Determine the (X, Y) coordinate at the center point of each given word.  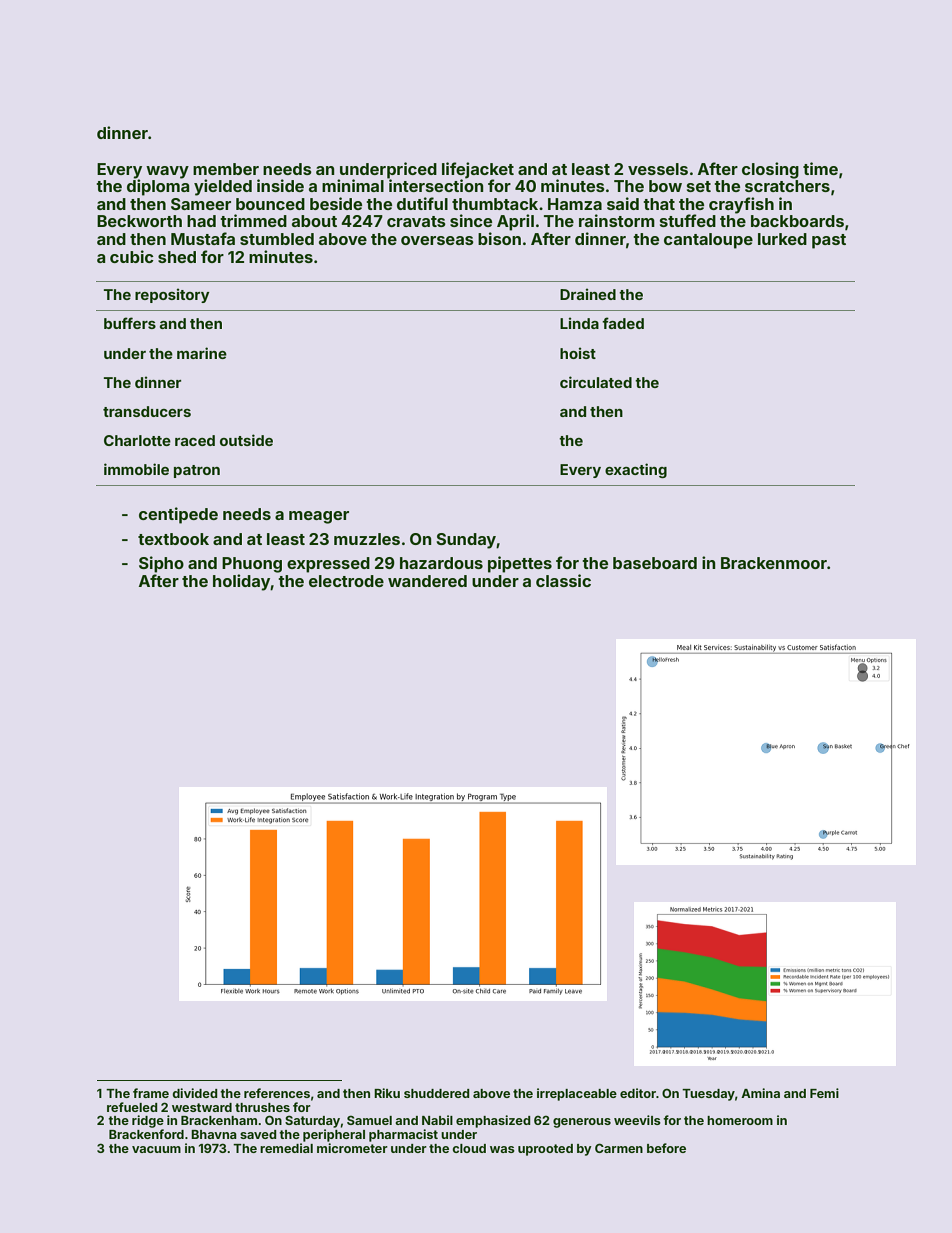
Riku (387, 1093)
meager (319, 517)
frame (151, 1093)
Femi (824, 1093)
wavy (167, 172)
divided (194, 1093)
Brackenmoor (774, 563)
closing (770, 170)
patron (197, 471)
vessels (658, 169)
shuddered (436, 1093)
